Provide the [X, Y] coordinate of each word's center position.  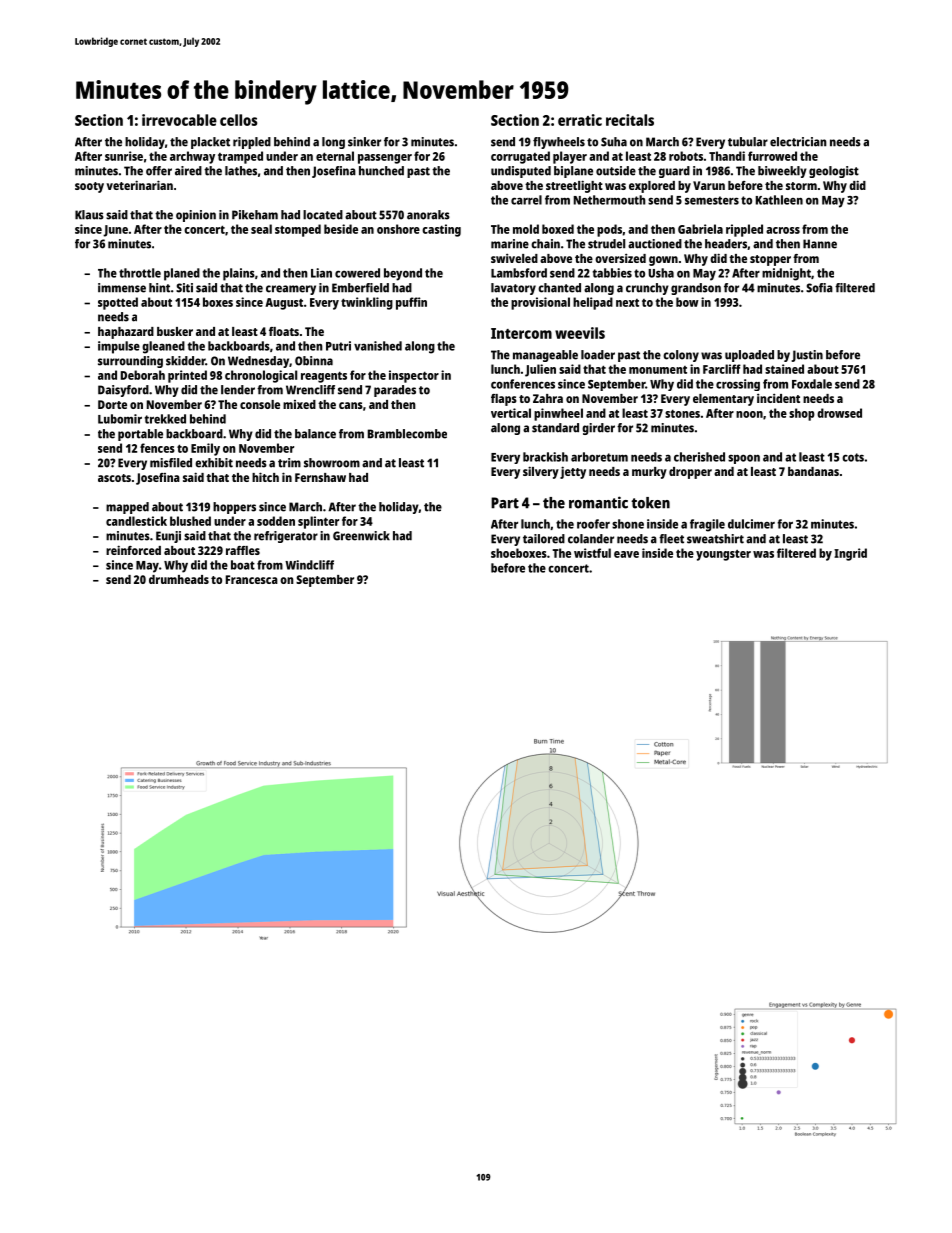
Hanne [820, 244]
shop [802, 414]
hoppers [234, 508]
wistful [592, 553]
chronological [261, 376]
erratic [580, 120]
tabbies [612, 273]
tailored [544, 539]
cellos [238, 120]
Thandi [727, 156]
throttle [140, 273]
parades [395, 391]
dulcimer [751, 524]
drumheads [179, 579]
